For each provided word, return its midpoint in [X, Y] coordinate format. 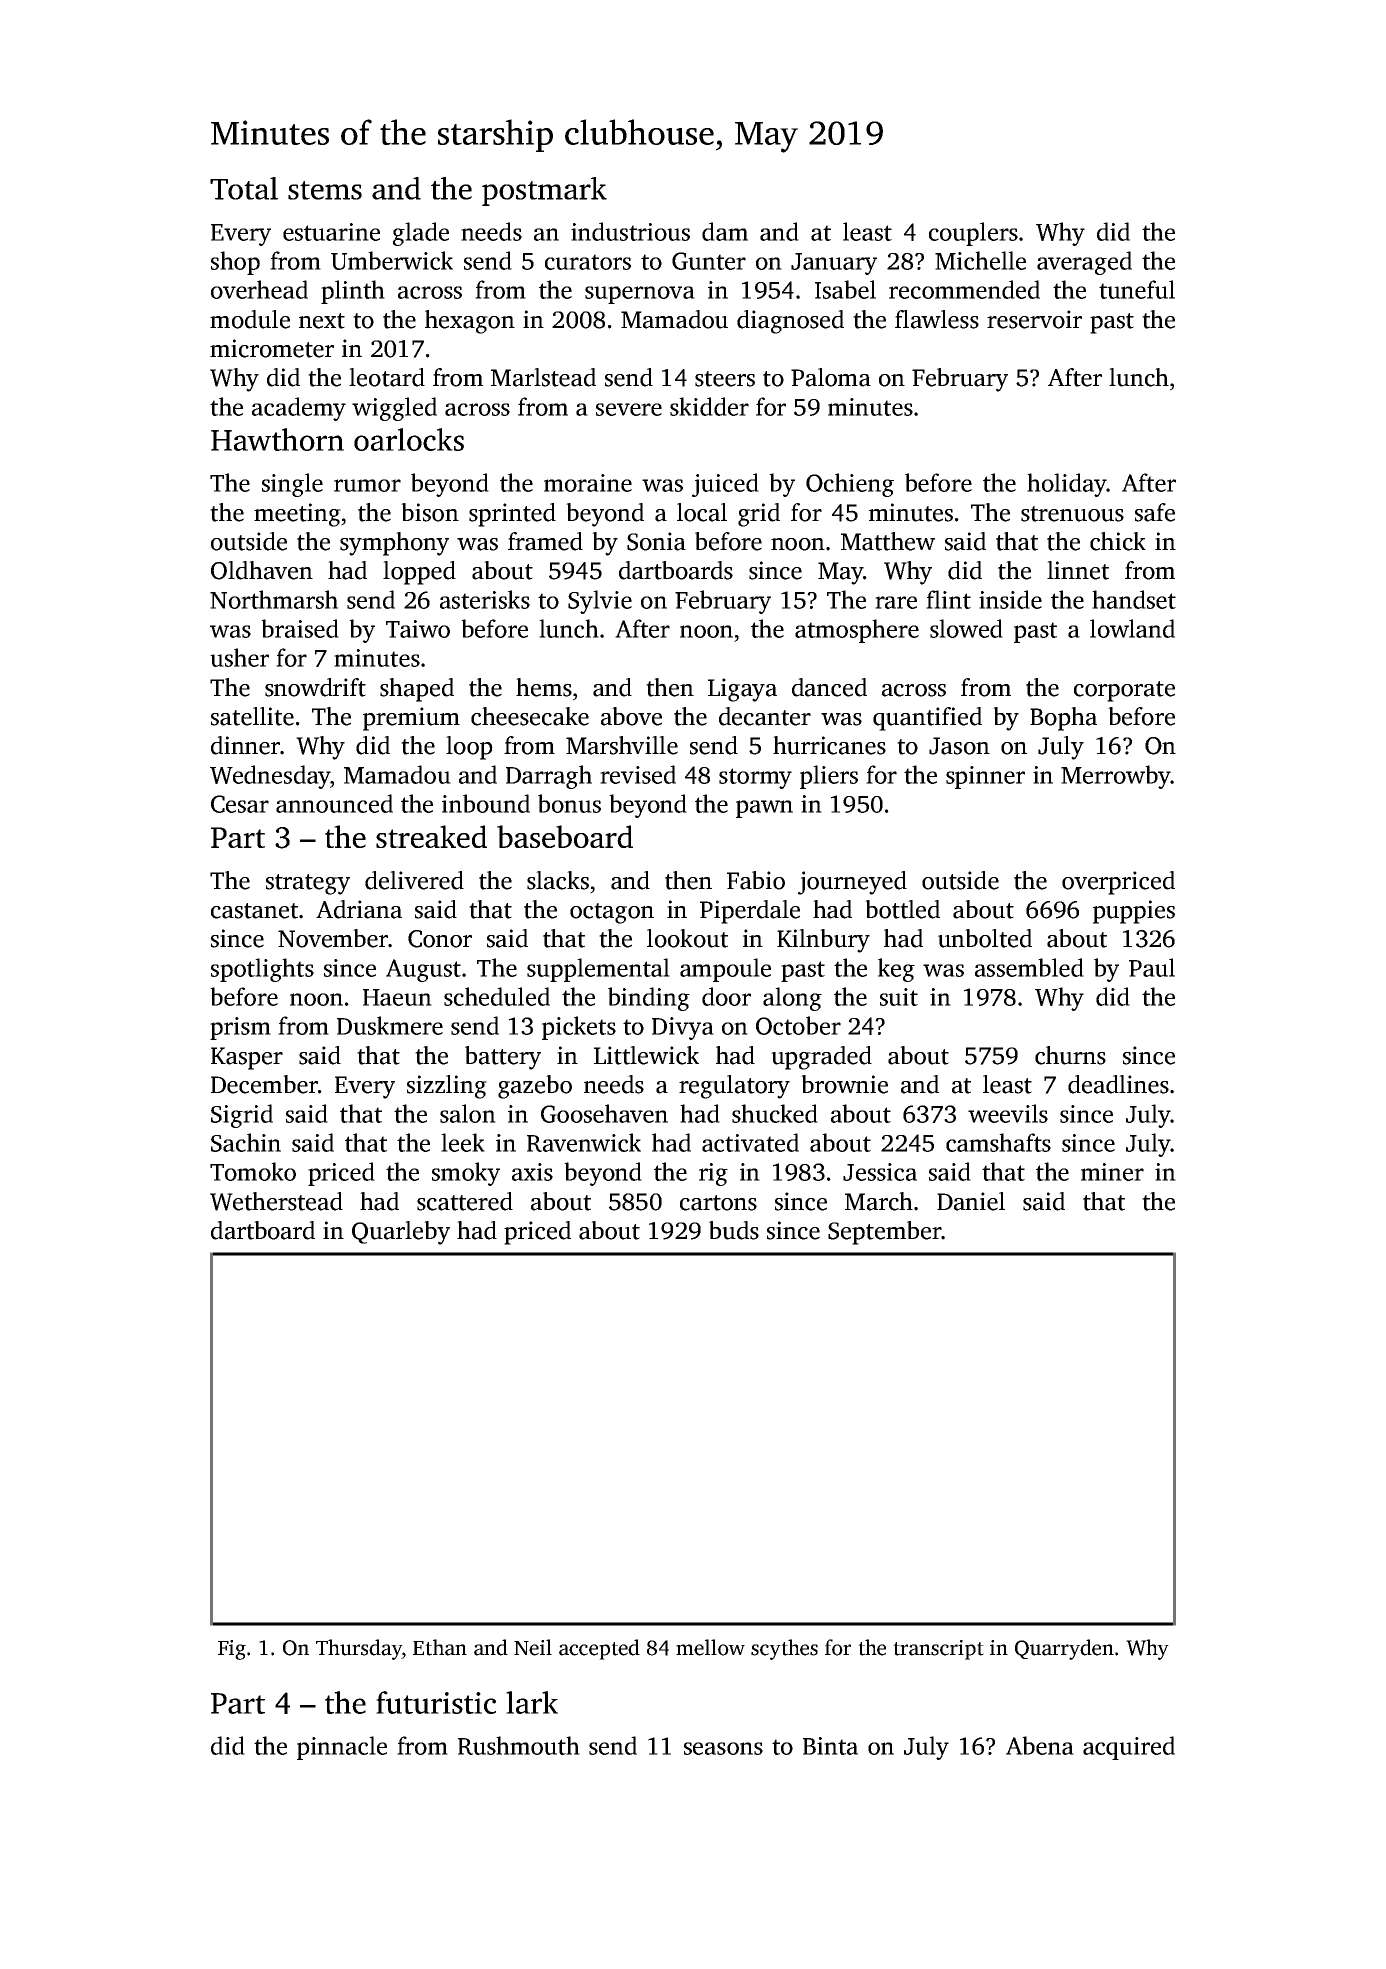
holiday [1066, 485]
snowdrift [315, 687]
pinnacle [342, 1748]
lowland [1132, 628]
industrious [630, 231]
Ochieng [850, 485]
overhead [259, 289]
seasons [723, 1748]
